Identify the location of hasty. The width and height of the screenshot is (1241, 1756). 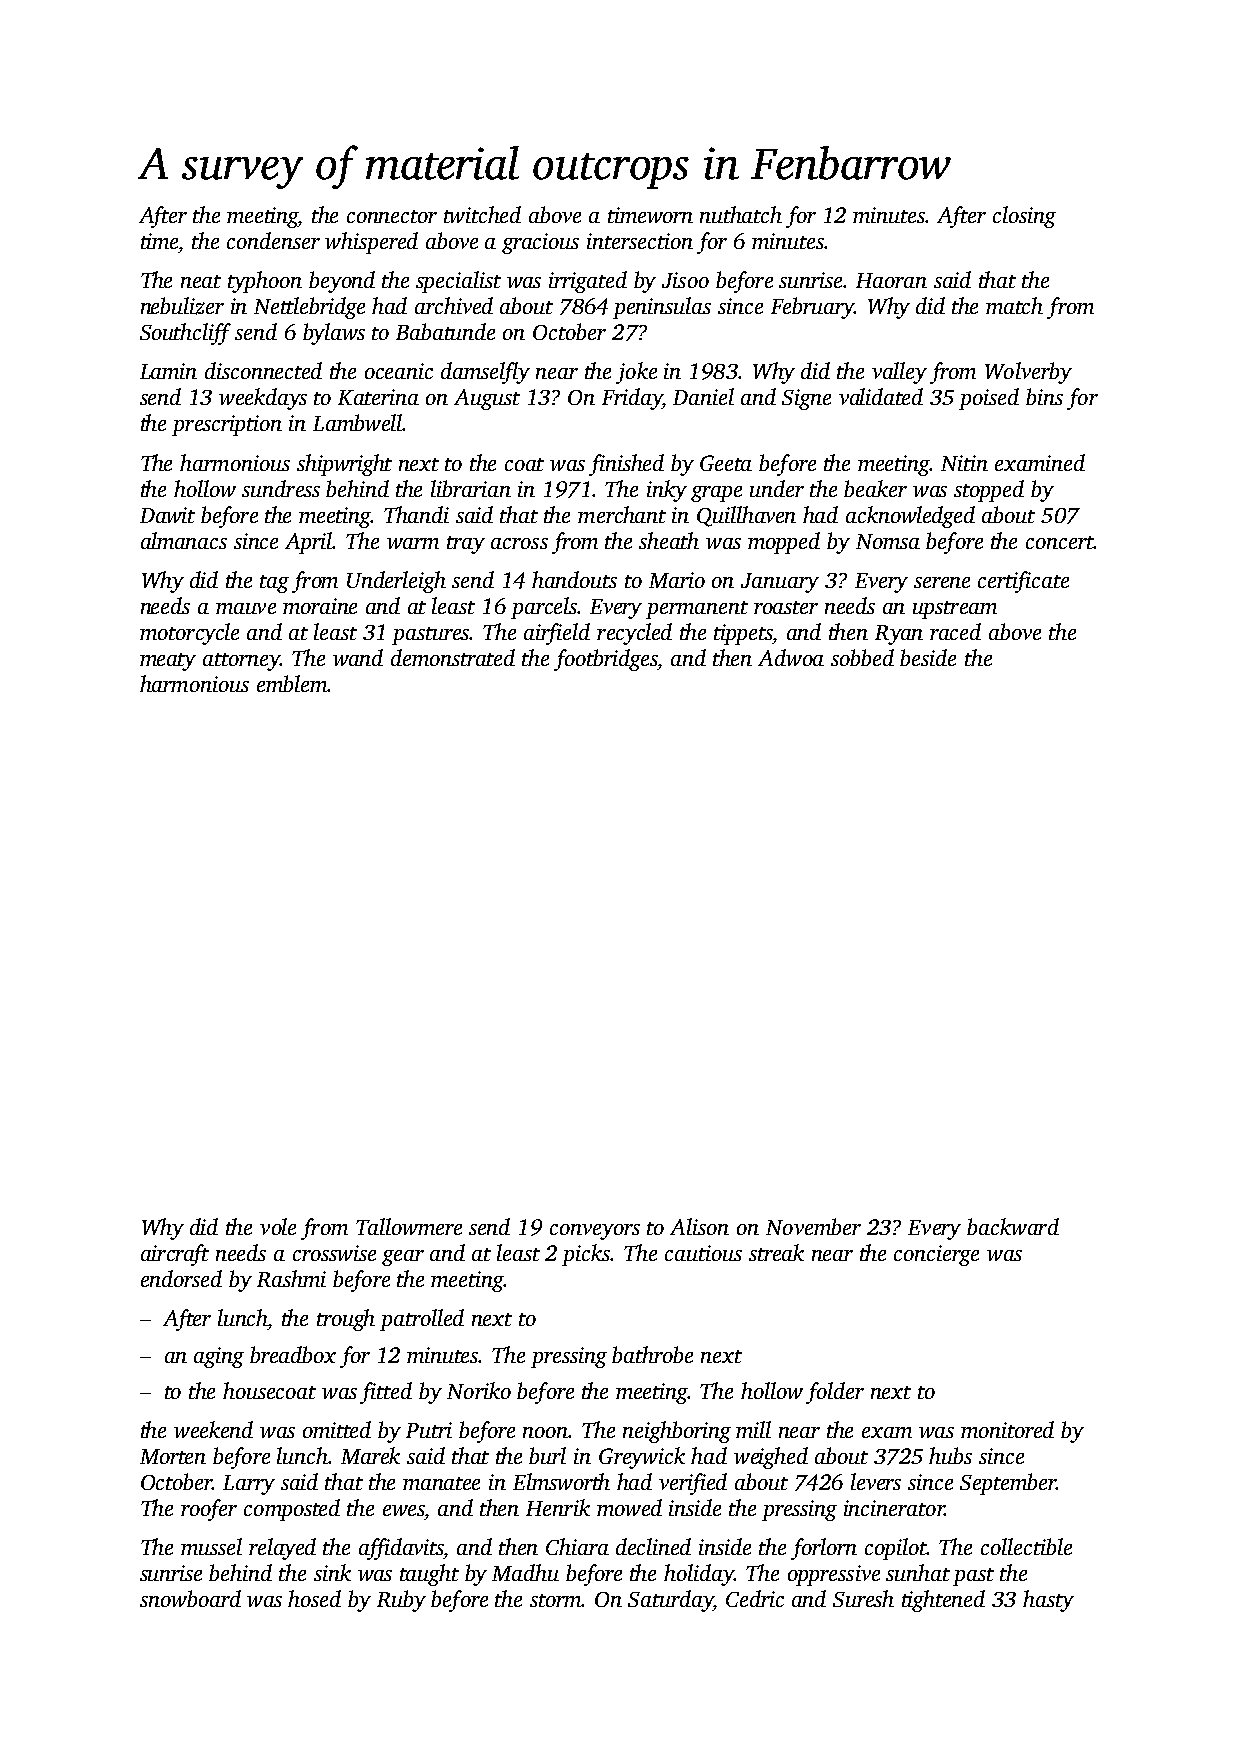
(1048, 1601).
